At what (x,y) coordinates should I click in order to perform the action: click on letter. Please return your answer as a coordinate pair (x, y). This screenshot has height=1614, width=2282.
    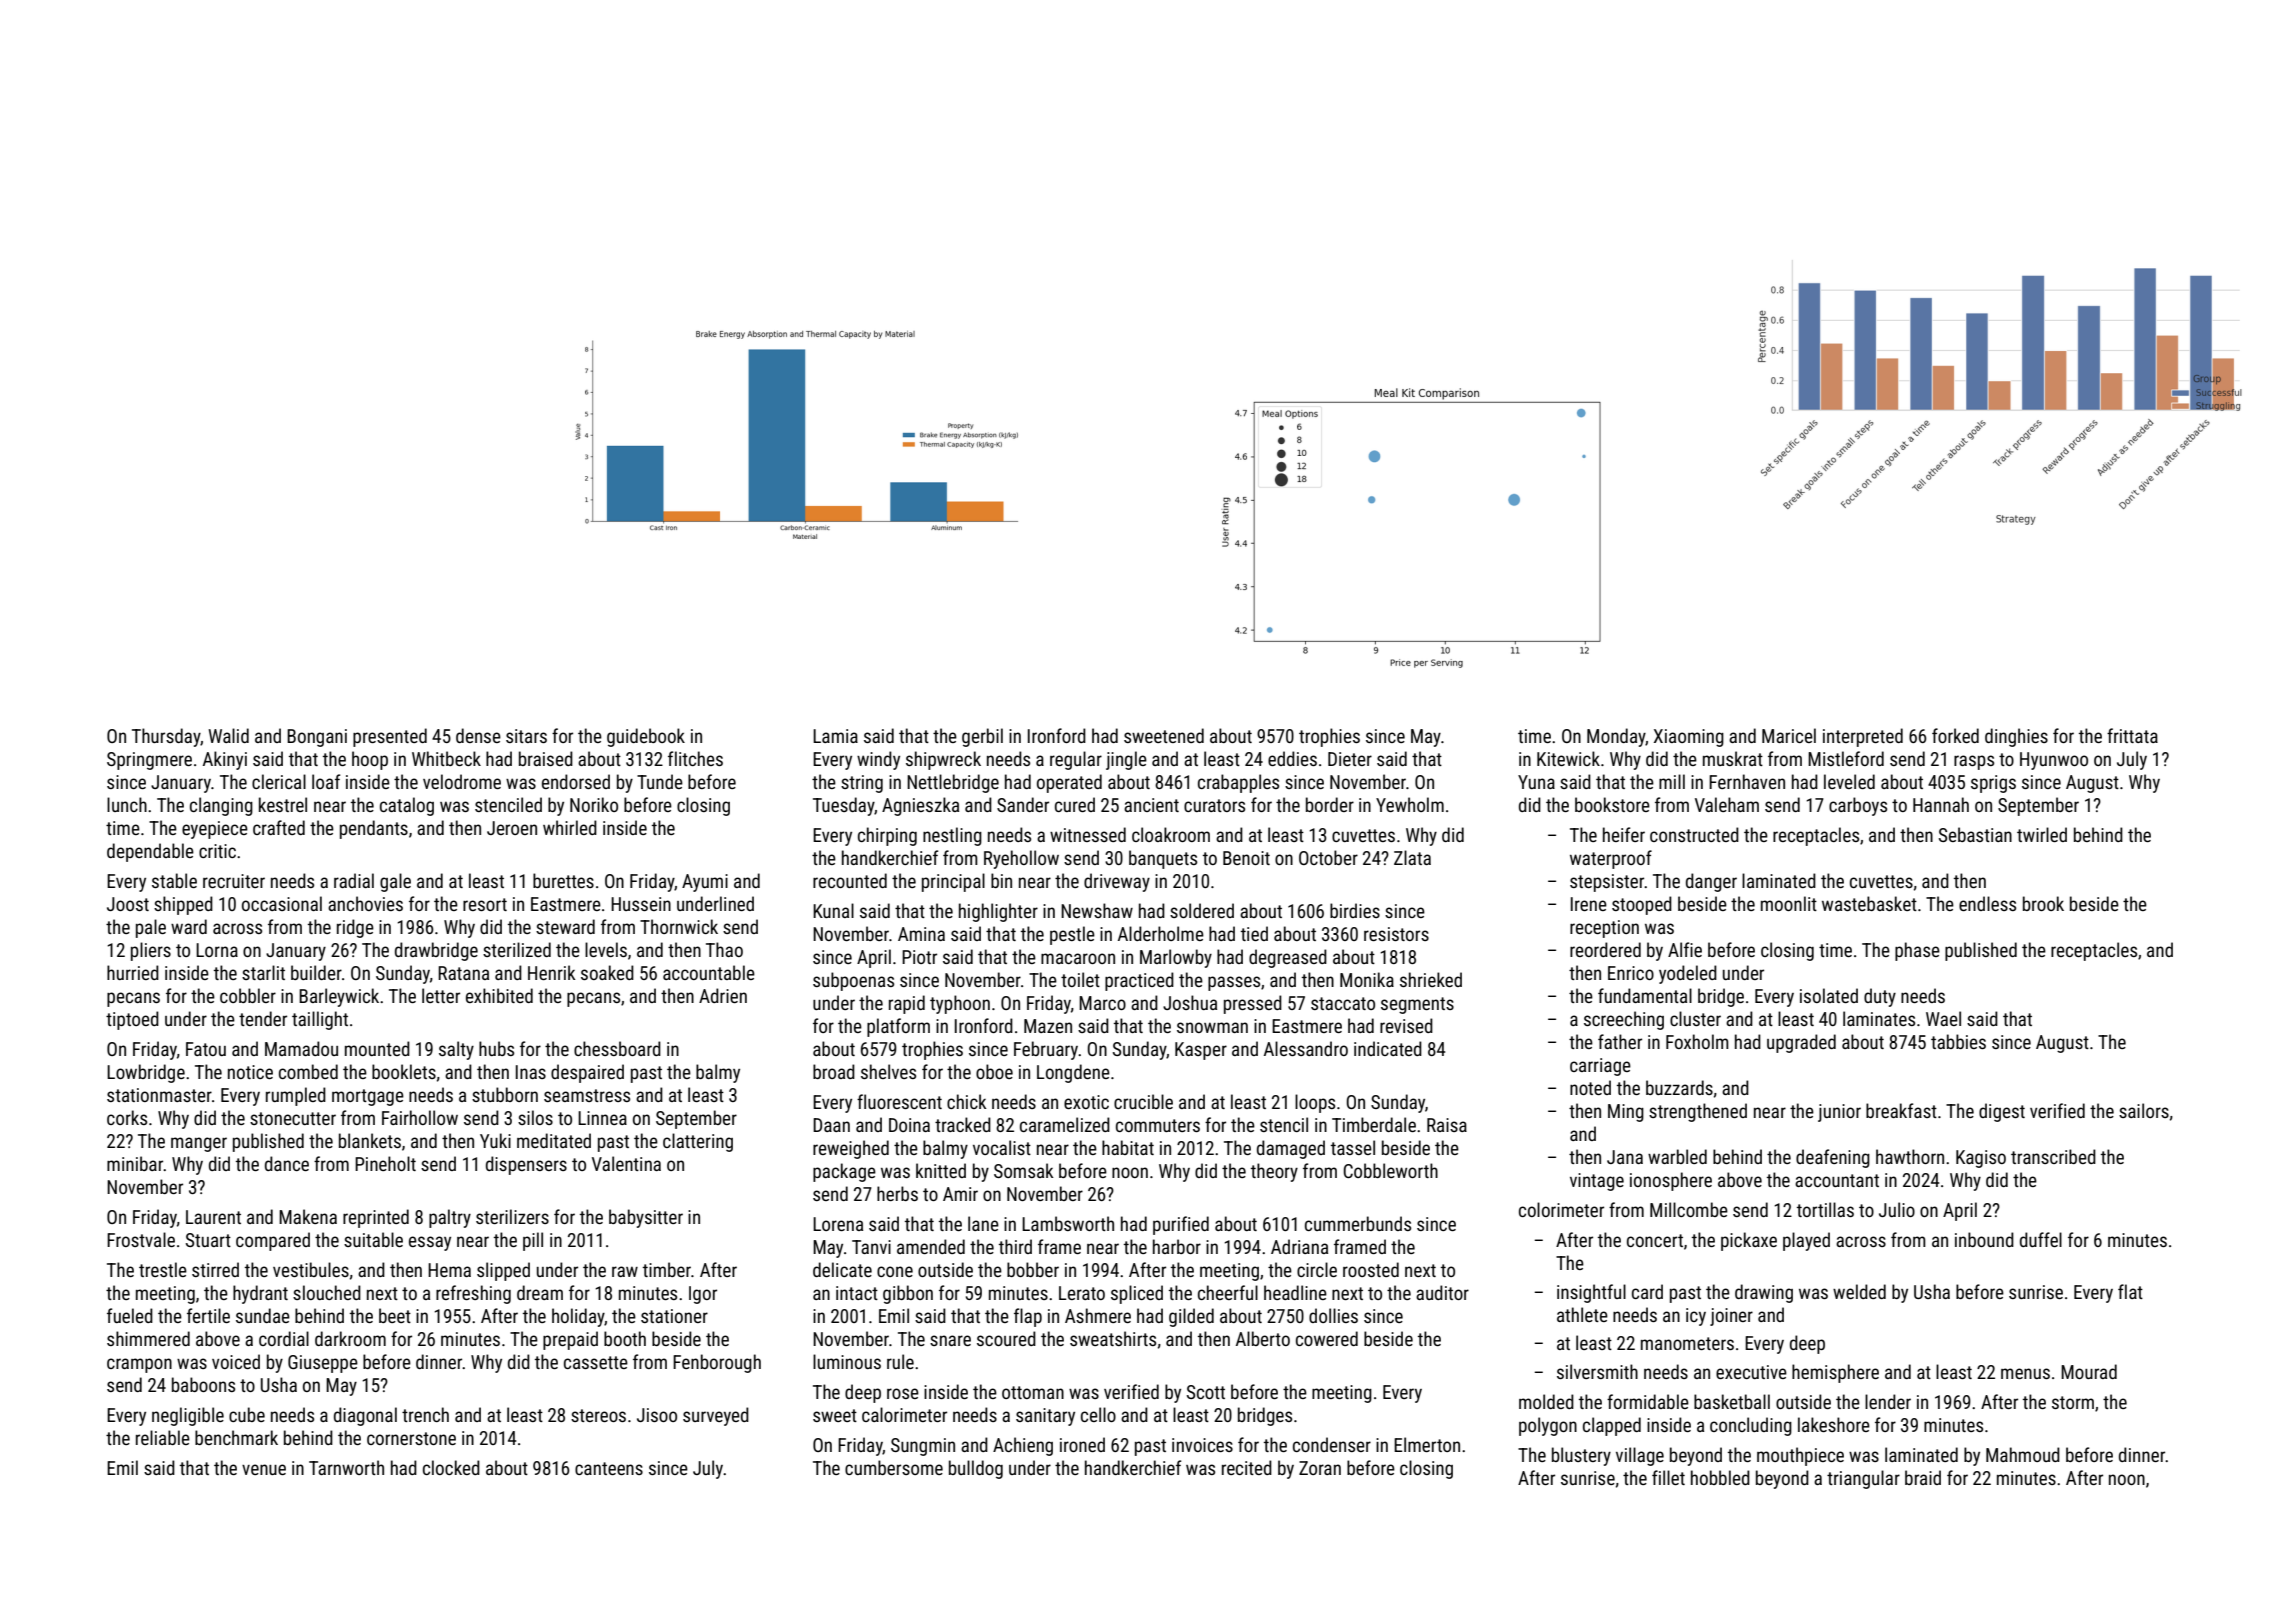
    Looking at the image, I should click on (441, 995).
